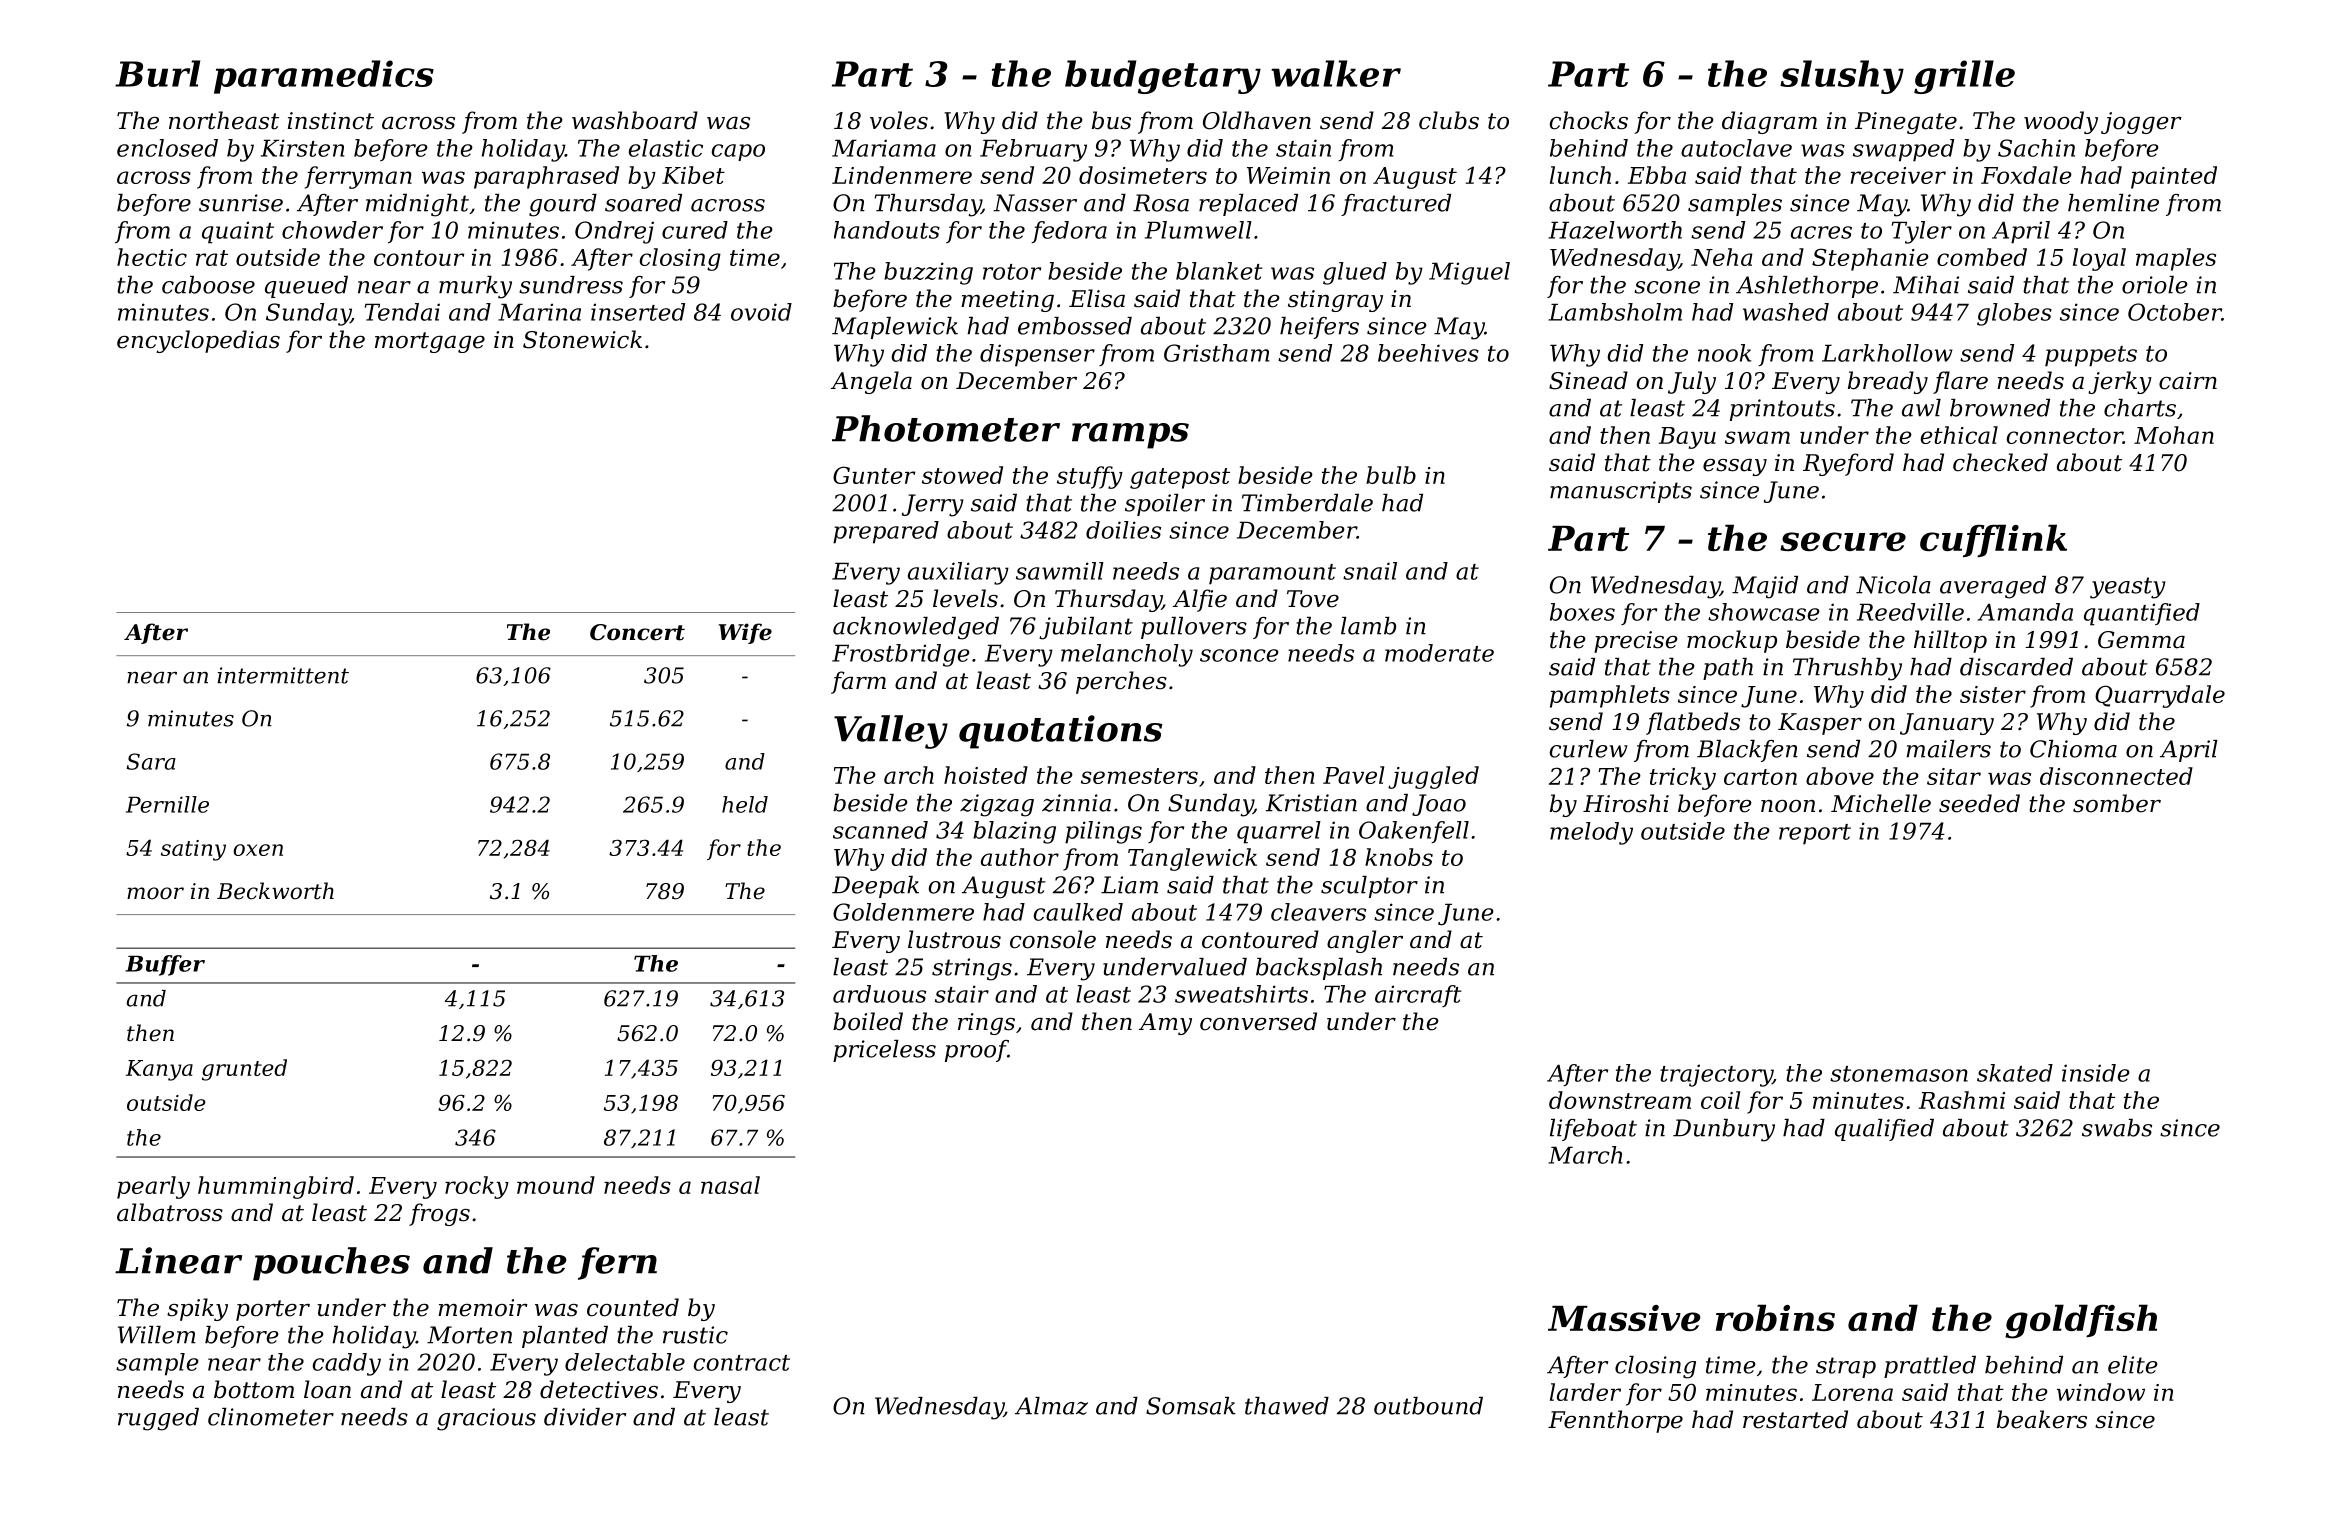 The height and width of the screenshot is (1517, 2344). What do you see at coordinates (1239, 655) in the screenshot?
I see `sconce` at bounding box center [1239, 655].
